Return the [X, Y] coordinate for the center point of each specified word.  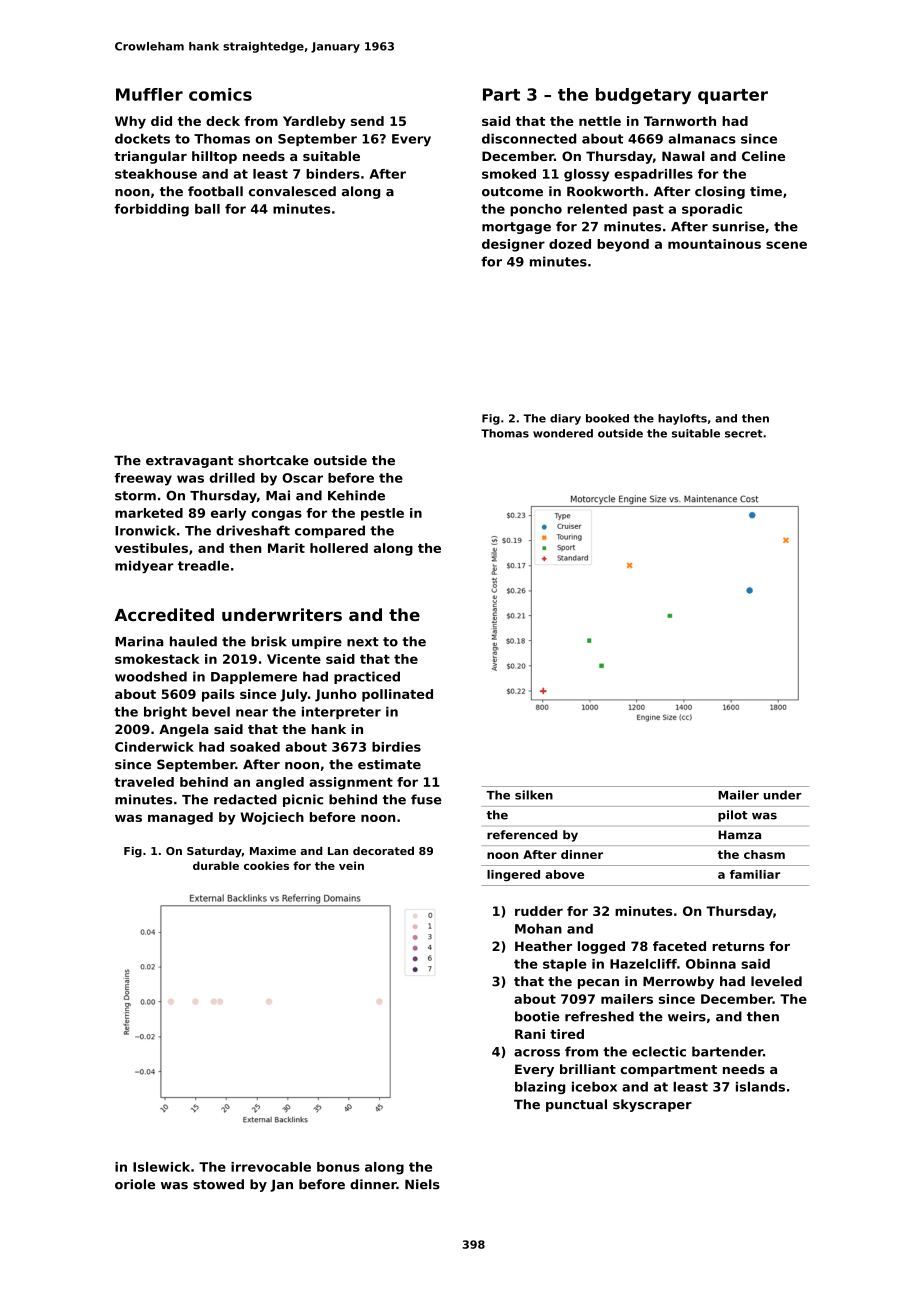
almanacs [702, 139]
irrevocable [271, 1167]
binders [333, 174]
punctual [576, 1105]
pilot [733, 816]
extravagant [189, 462]
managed [180, 818]
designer [513, 245]
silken [534, 795]
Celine [763, 156]
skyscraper [652, 1105]
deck [223, 121]
